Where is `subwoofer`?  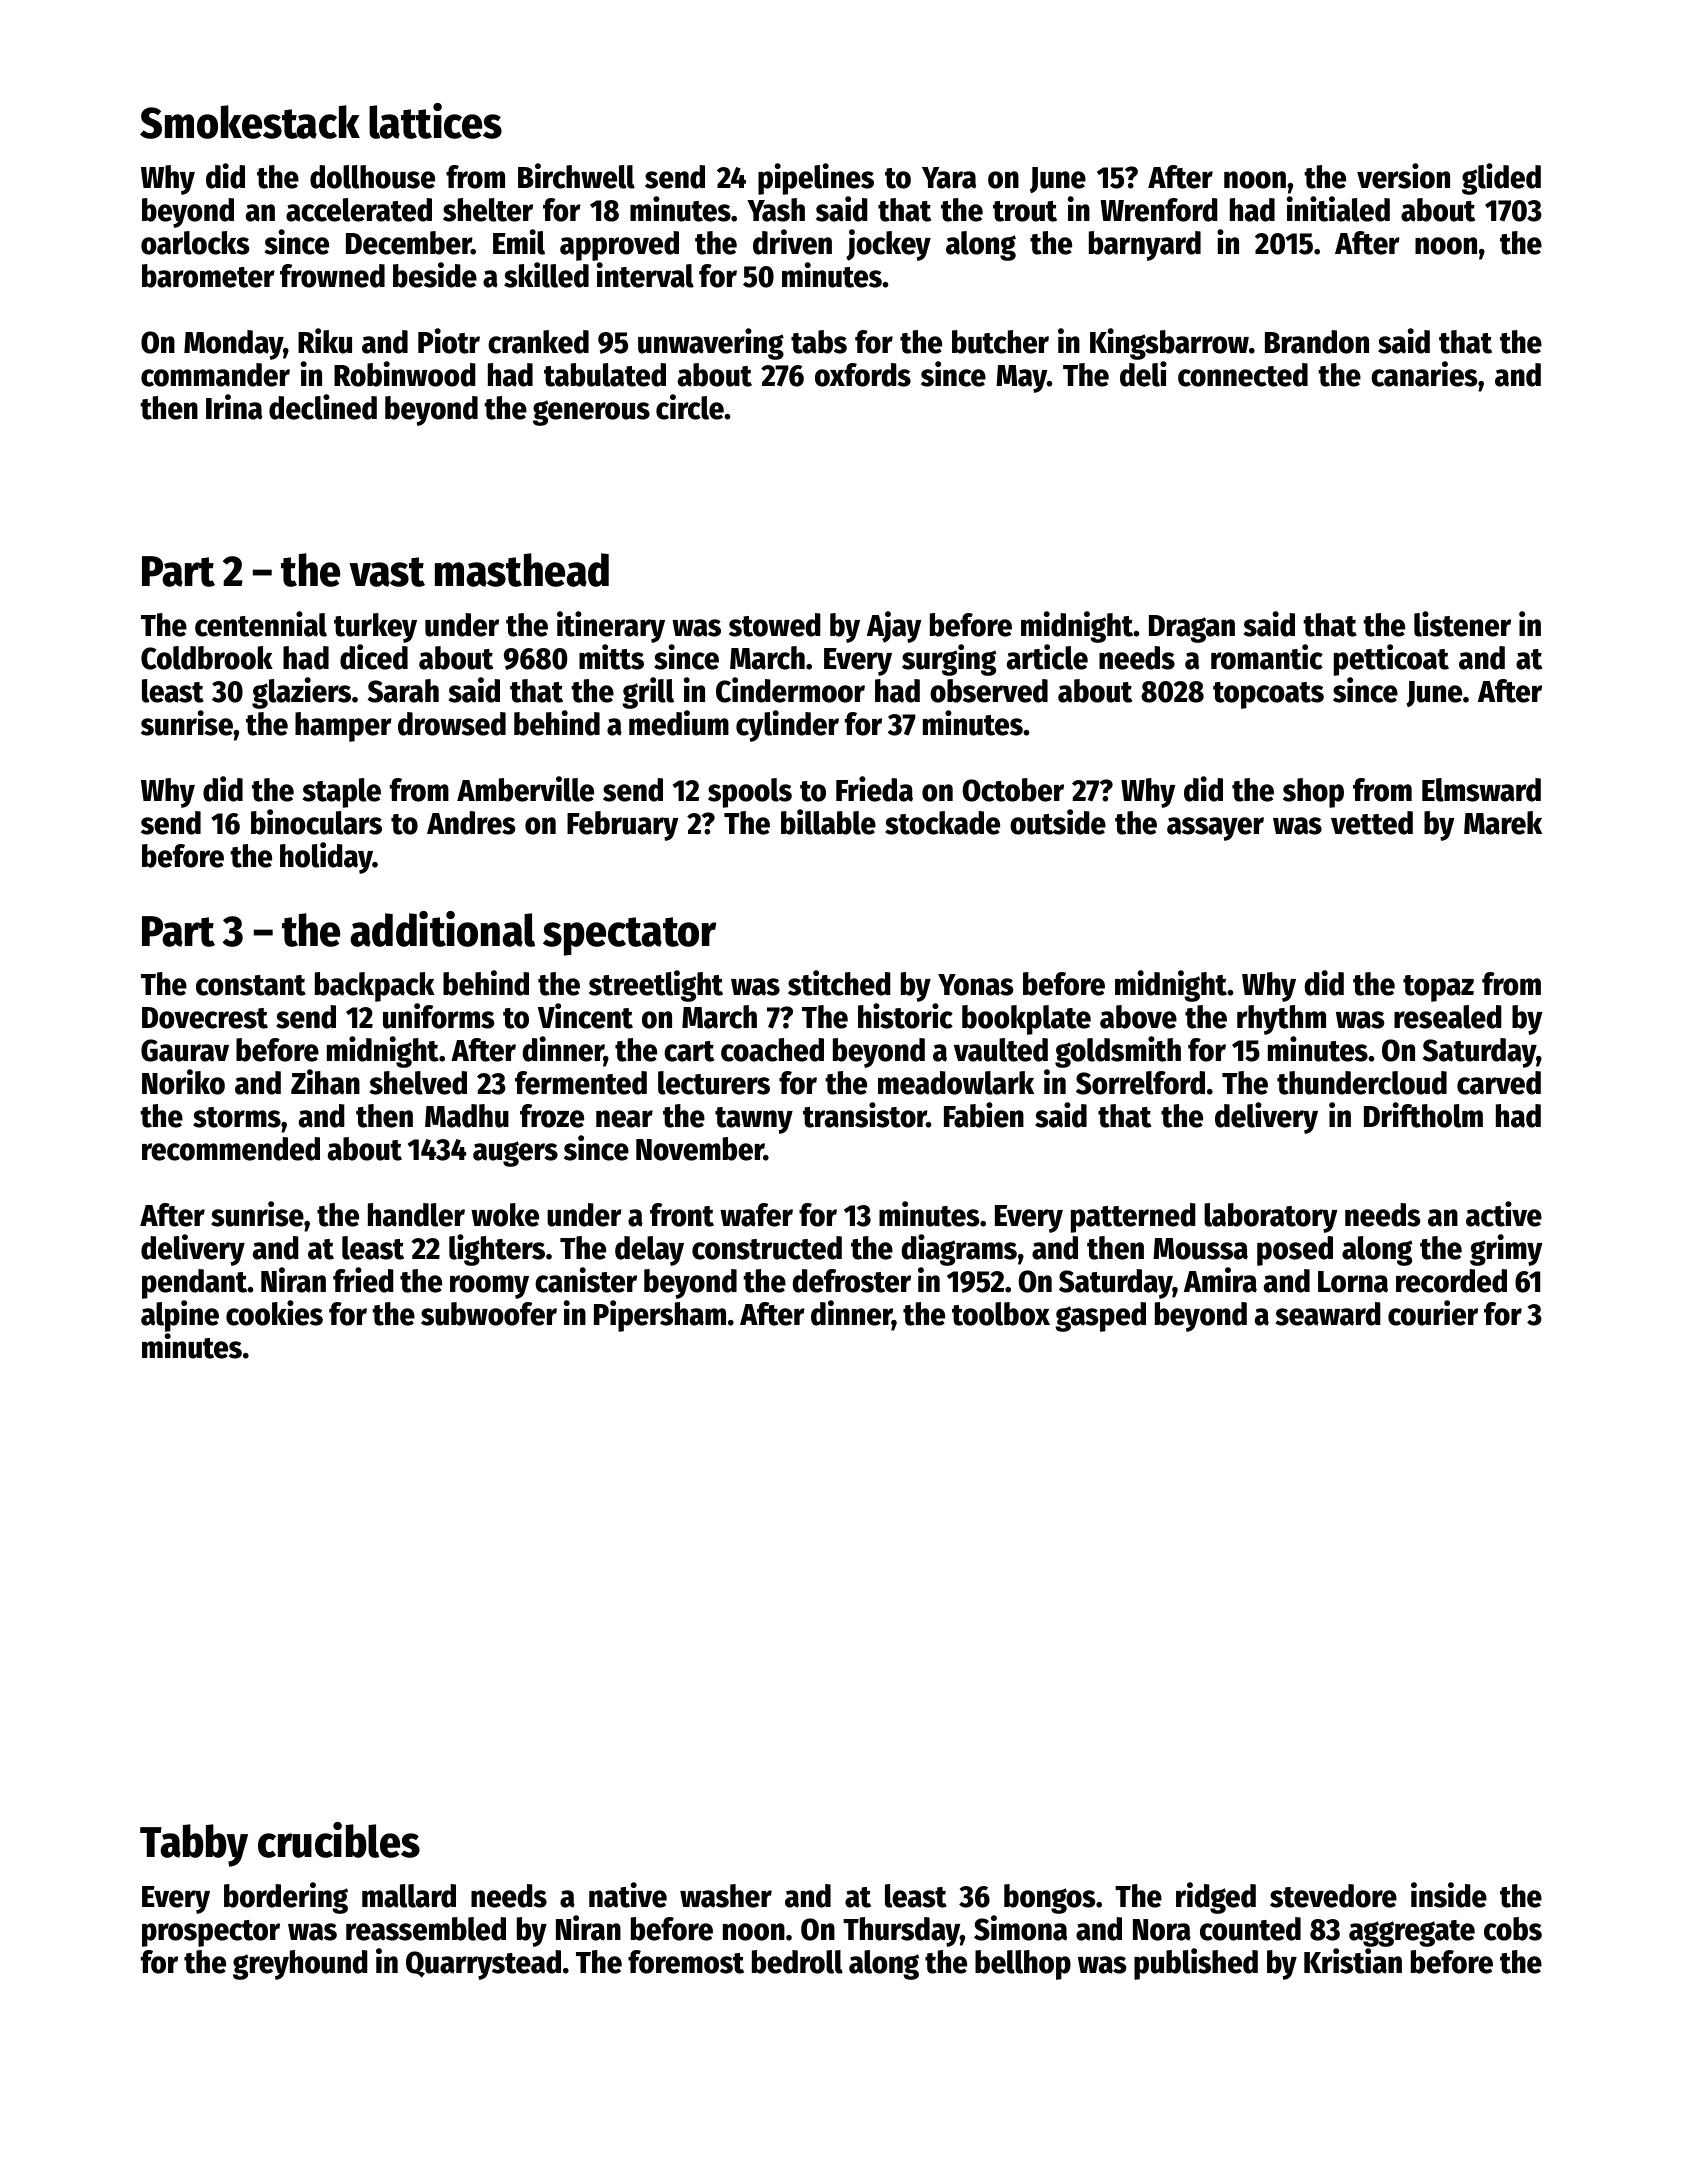
subwoofer is located at coordinates (489, 1314).
